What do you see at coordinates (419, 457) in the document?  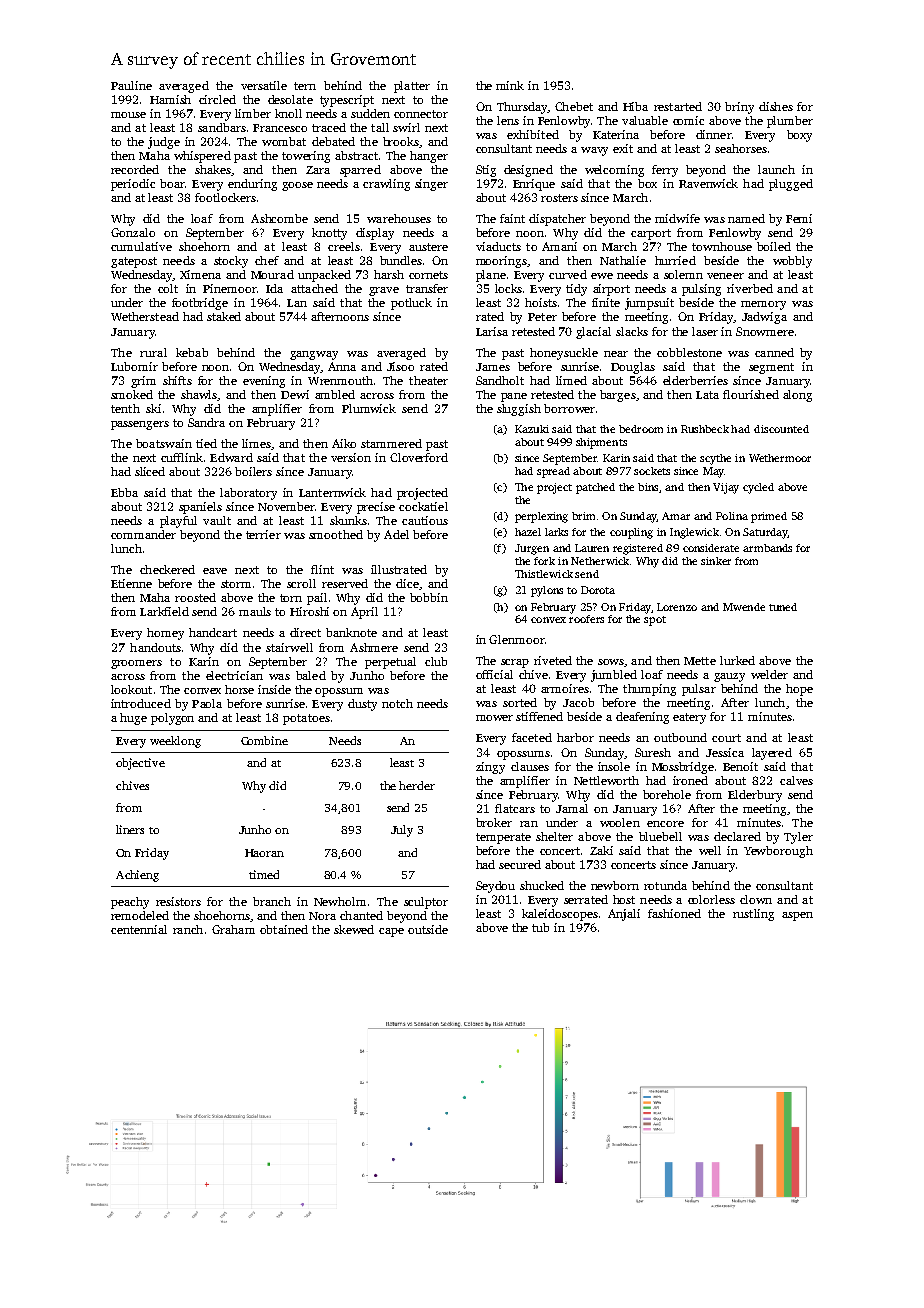 I see `Cloverford` at bounding box center [419, 457].
